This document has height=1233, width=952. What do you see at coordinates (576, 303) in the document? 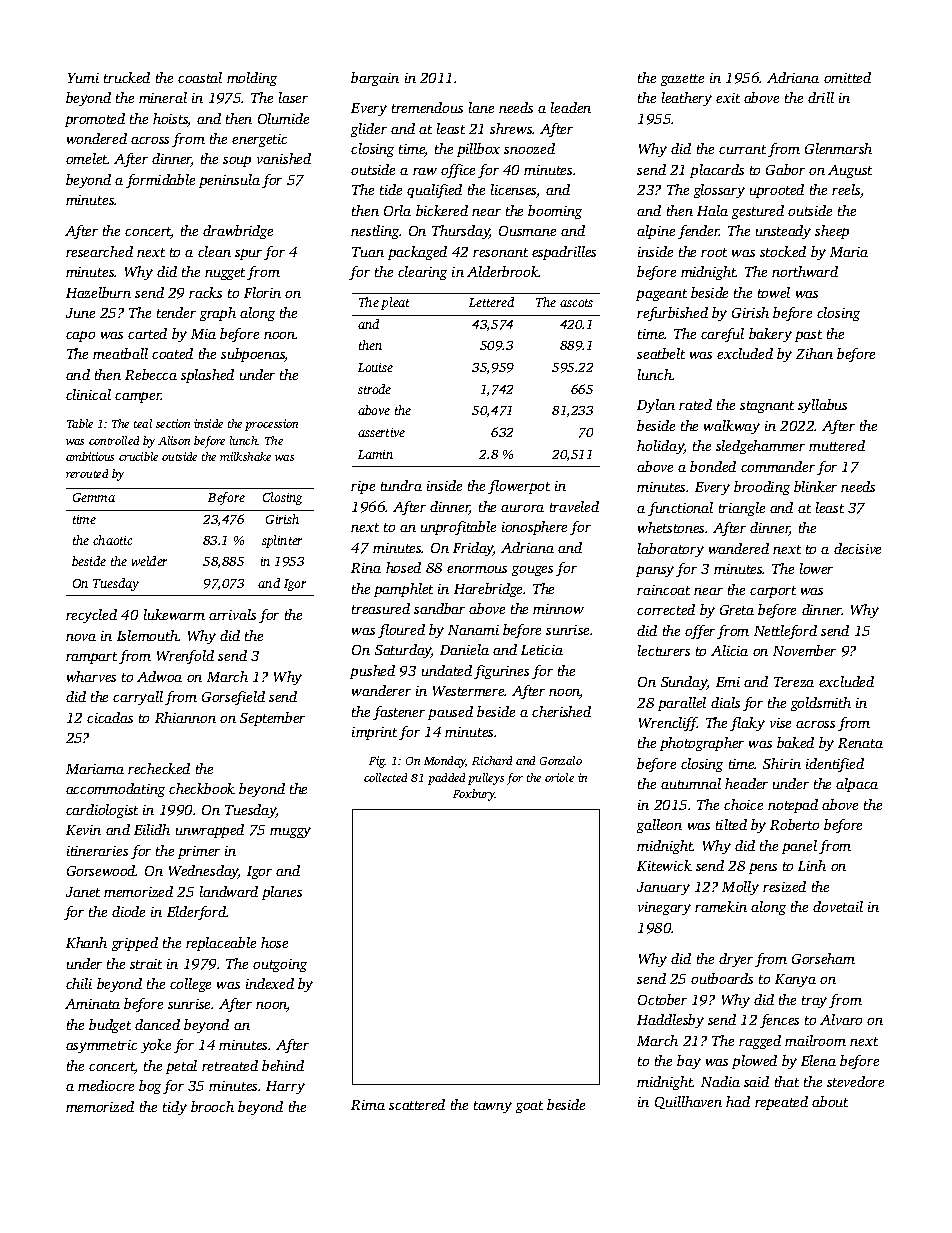
I see `ascots` at bounding box center [576, 303].
